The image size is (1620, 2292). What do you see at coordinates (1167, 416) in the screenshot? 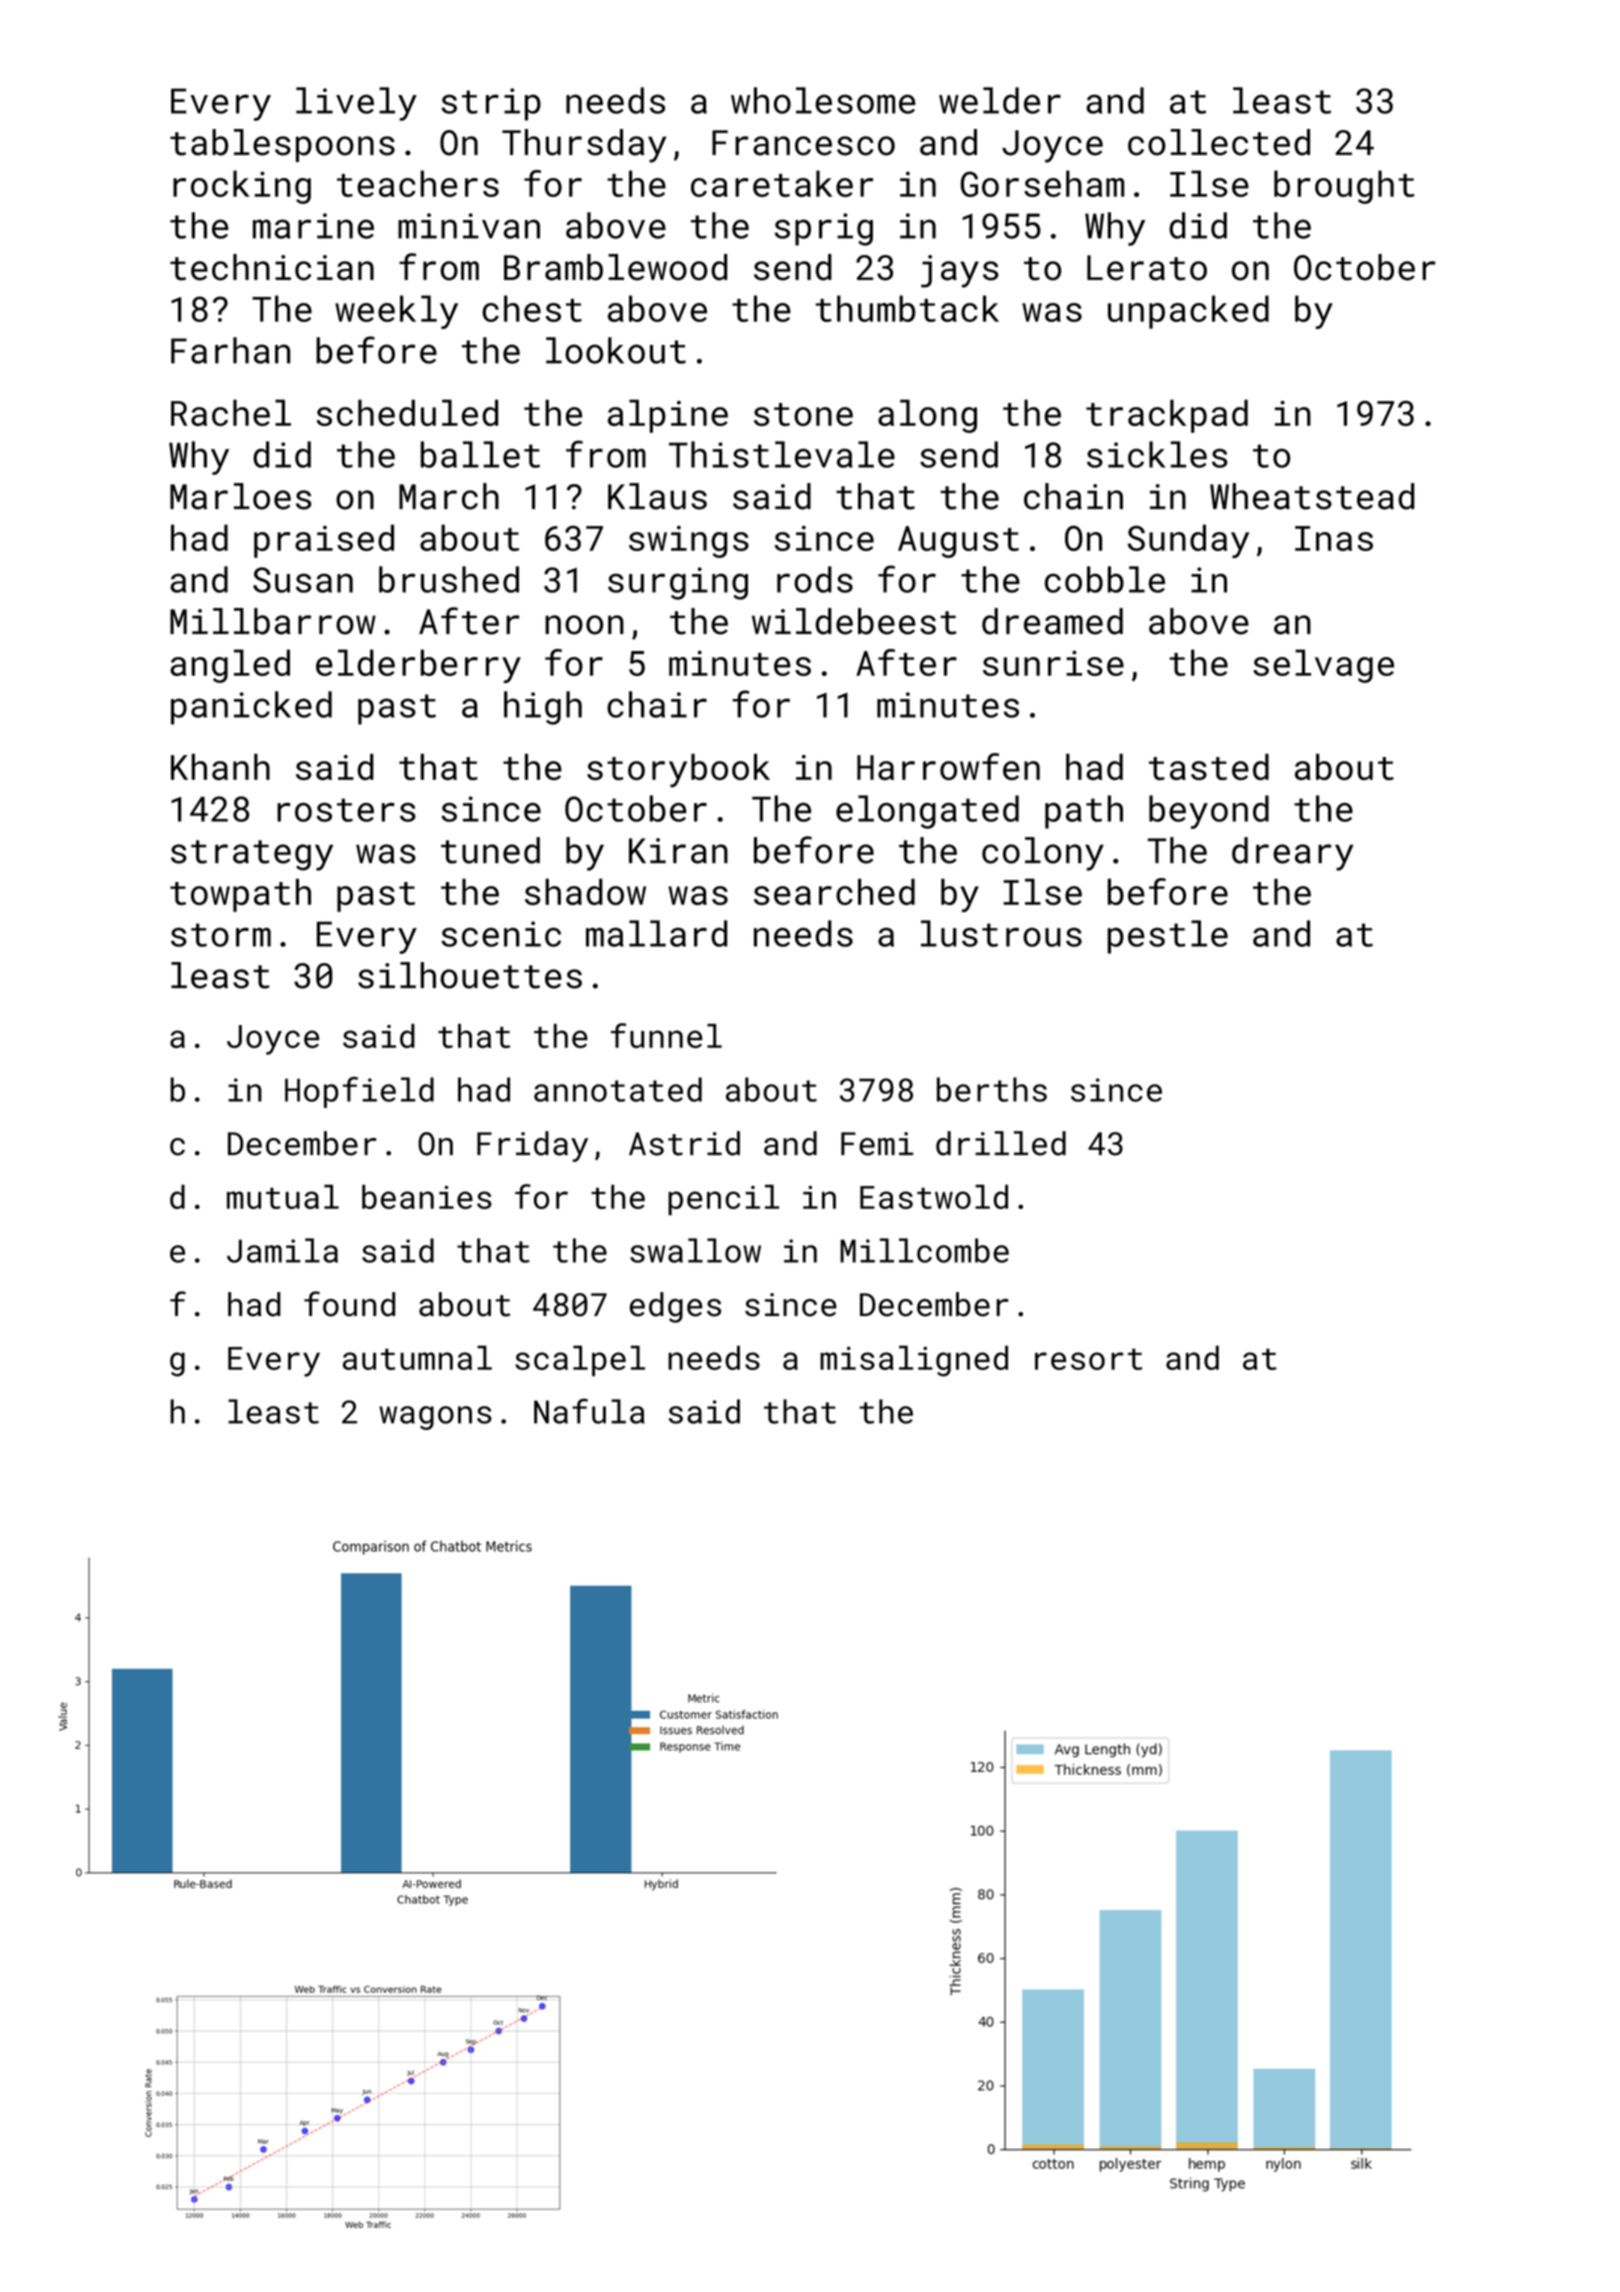
I see `trackpad` at bounding box center [1167, 416].
